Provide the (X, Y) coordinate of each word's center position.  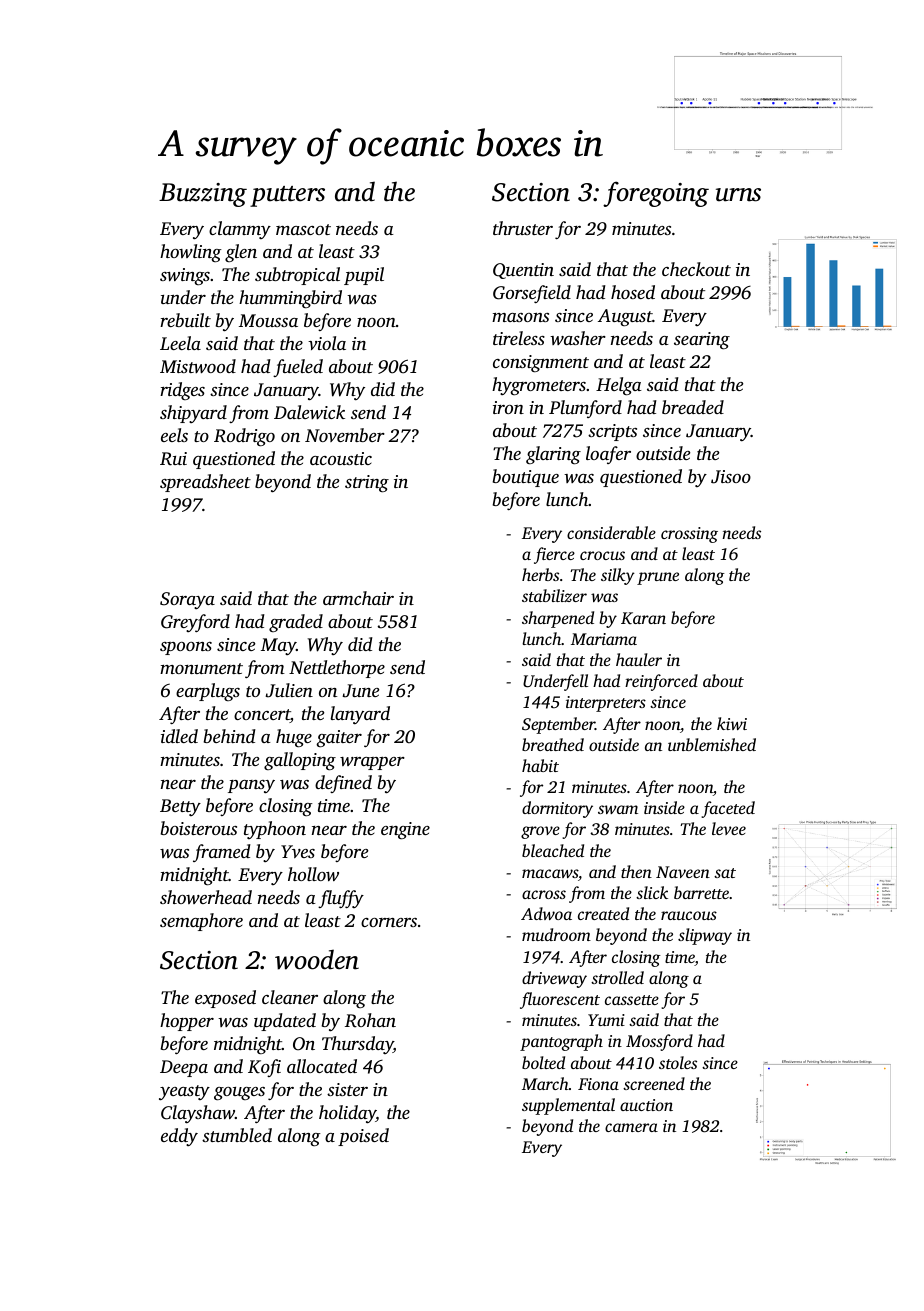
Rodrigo (244, 437)
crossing (689, 535)
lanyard (360, 715)
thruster (523, 228)
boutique (526, 478)
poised (363, 1137)
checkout (696, 269)
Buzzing (203, 195)
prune (658, 578)
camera (631, 1127)
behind (230, 736)
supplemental (568, 1106)
